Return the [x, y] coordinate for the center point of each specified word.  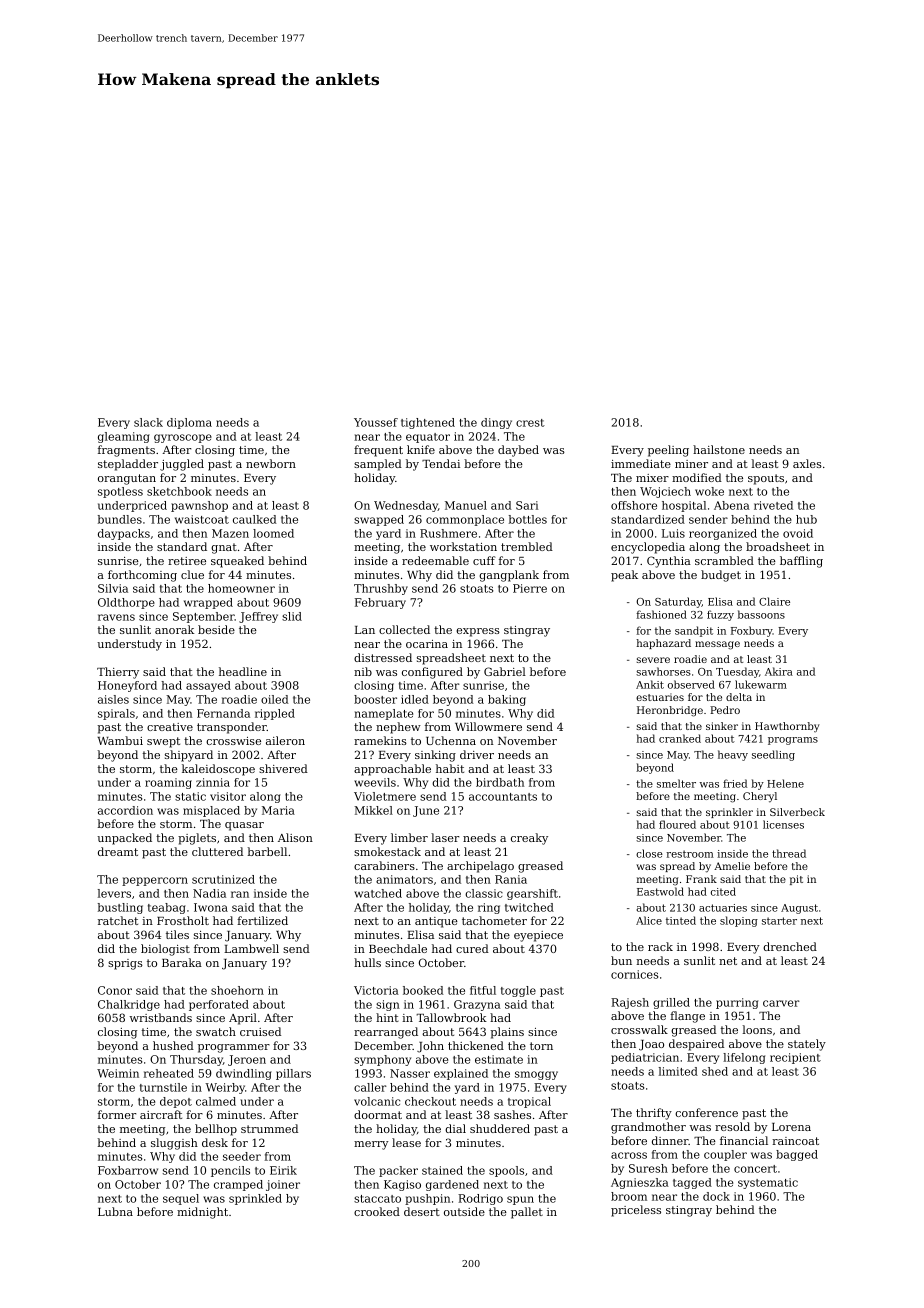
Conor [115, 990]
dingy [496, 423]
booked [423, 990]
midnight [202, 1213]
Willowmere [488, 726]
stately [807, 1045]
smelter [676, 783]
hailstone [719, 449]
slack [148, 422]
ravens [116, 617]
